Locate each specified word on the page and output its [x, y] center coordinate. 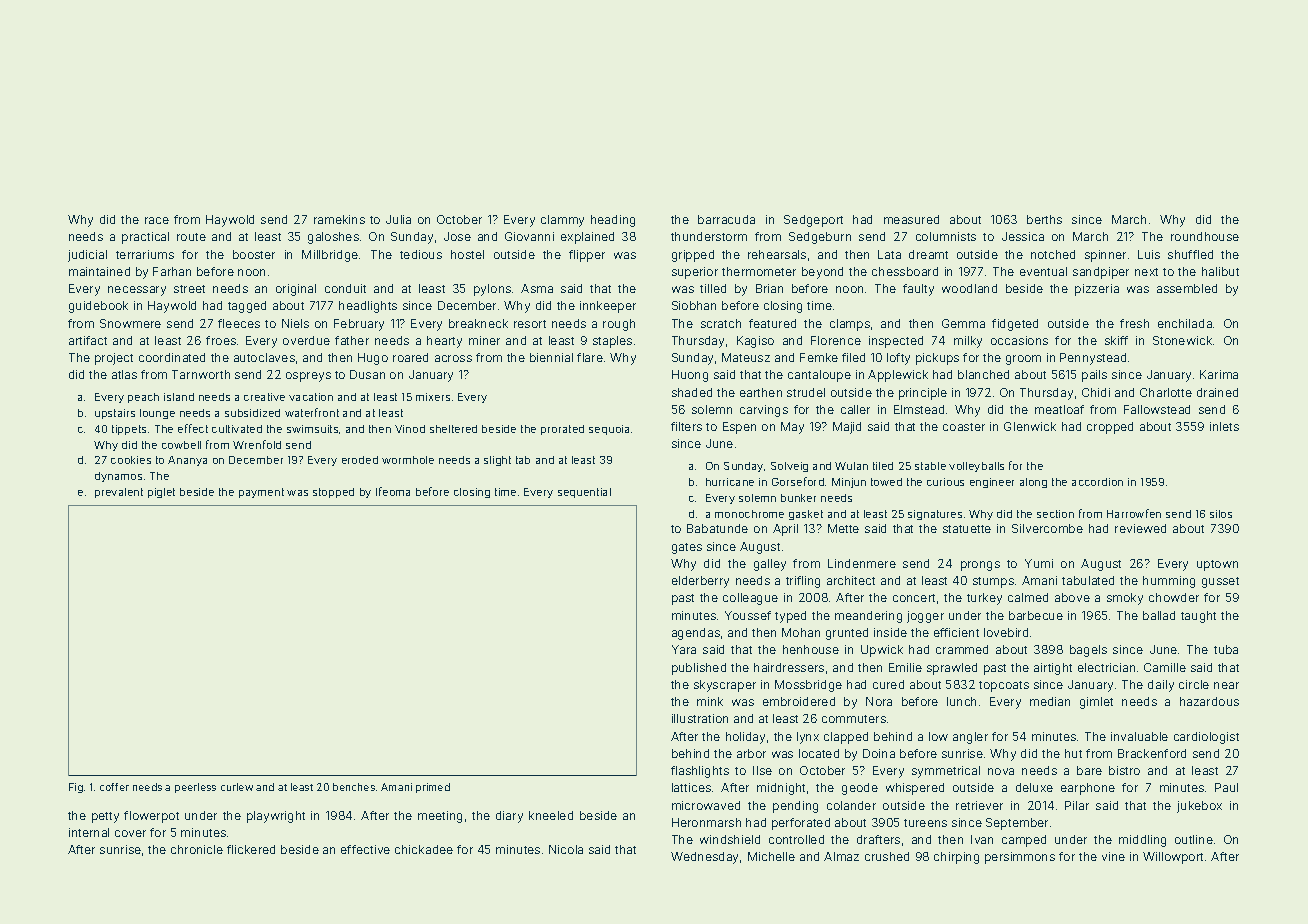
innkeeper [608, 307]
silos [1221, 514]
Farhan [172, 271]
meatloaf [1059, 409]
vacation [311, 397]
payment [261, 493]
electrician [1106, 667]
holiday [745, 738]
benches [354, 787]
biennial [551, 357]
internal [89, 832]
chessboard [905, 271]
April [785, 530]
